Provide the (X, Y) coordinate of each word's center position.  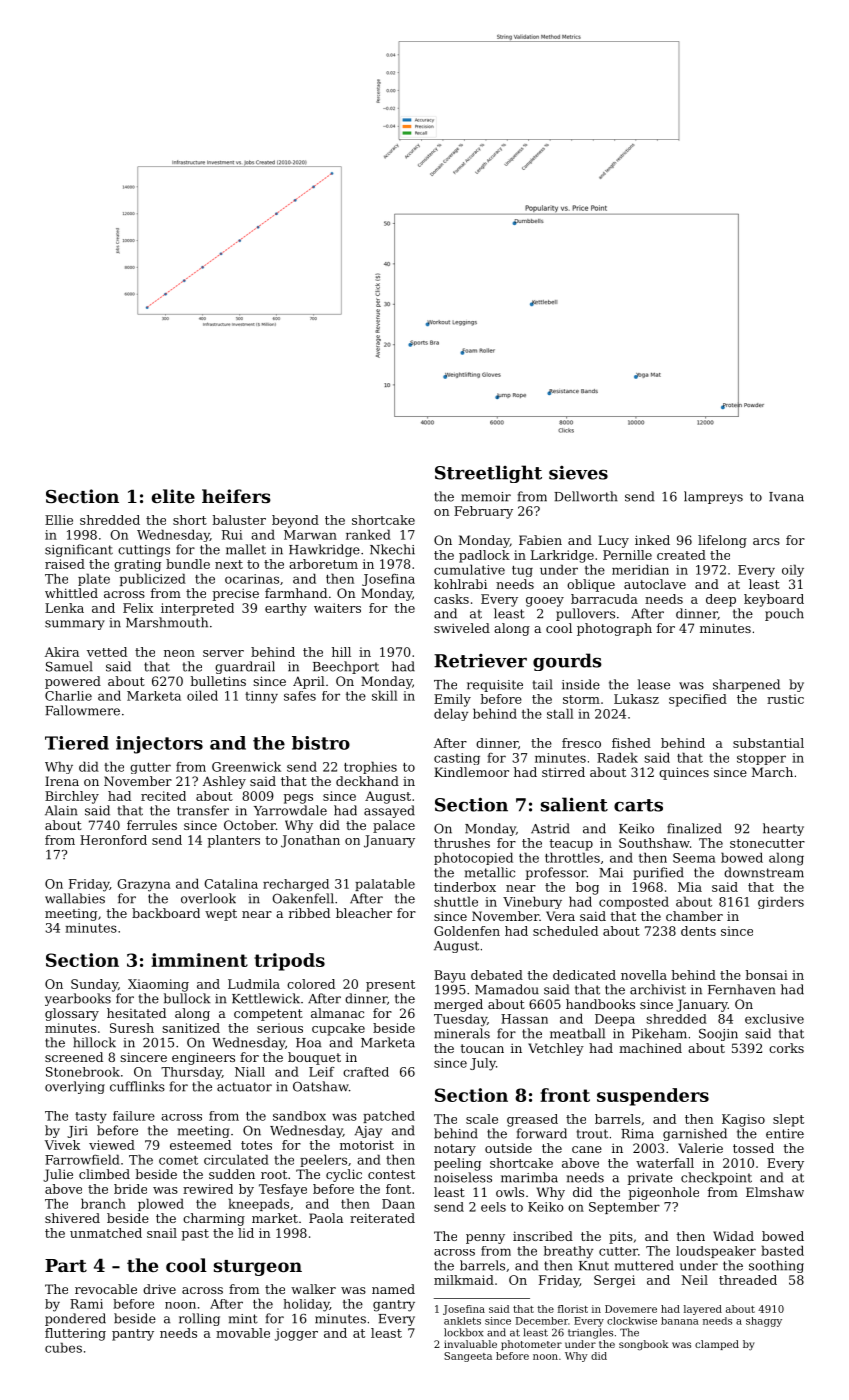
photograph (614, 629)
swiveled (462, 628)
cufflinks (137, 1086)
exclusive (774, 1019)
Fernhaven (742, 989)
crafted (366, 1072)
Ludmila (254, 984)
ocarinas (252, 579)
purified (658, 873)
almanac (337, 1013)
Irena (62, 781)
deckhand (367, 781)
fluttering (75, 1334)
